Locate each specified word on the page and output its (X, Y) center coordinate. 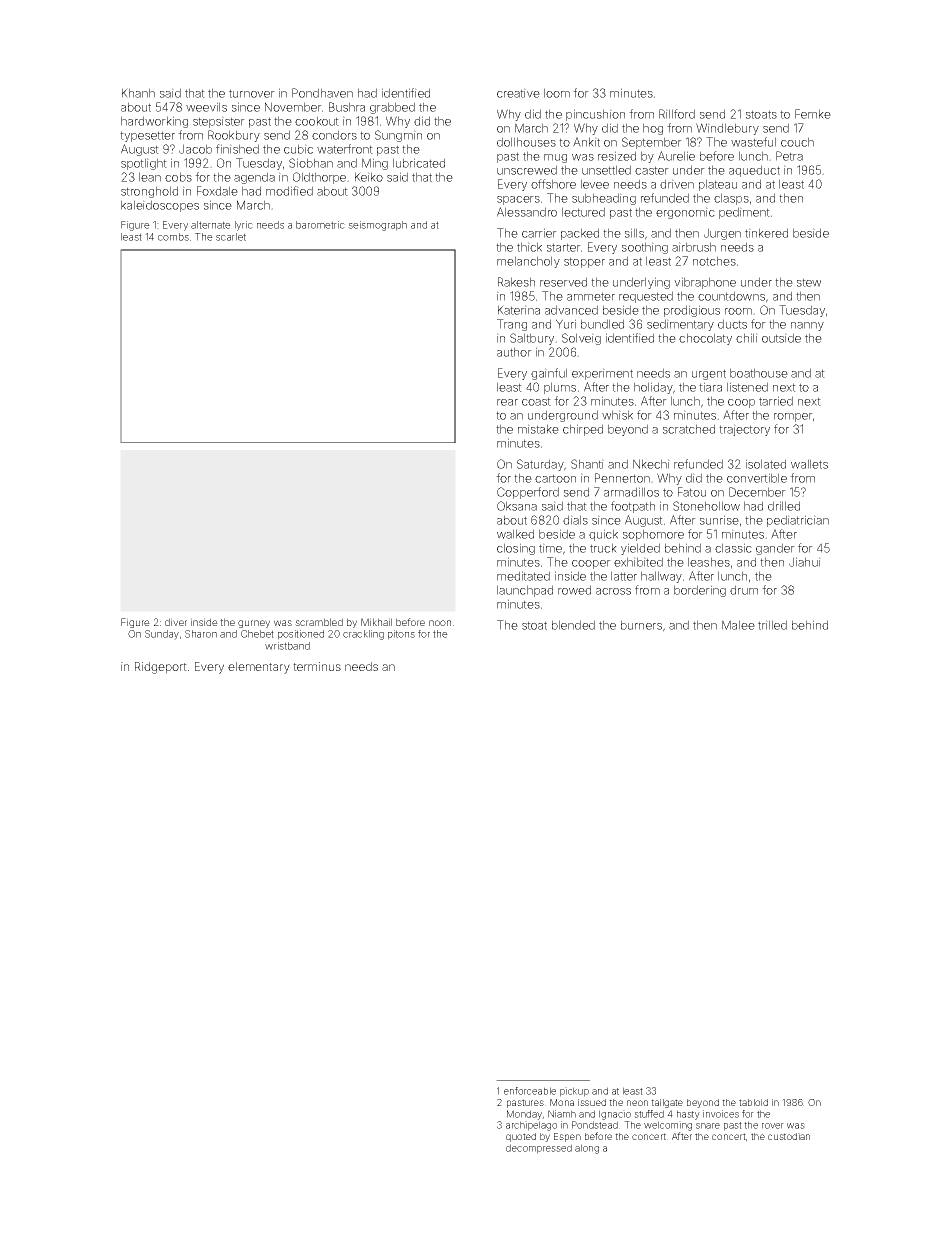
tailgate (667, 1103)
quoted (521, 1137)
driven (677, 184)
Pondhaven (322, 93)
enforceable (530, 1091)
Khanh (138, 93)
